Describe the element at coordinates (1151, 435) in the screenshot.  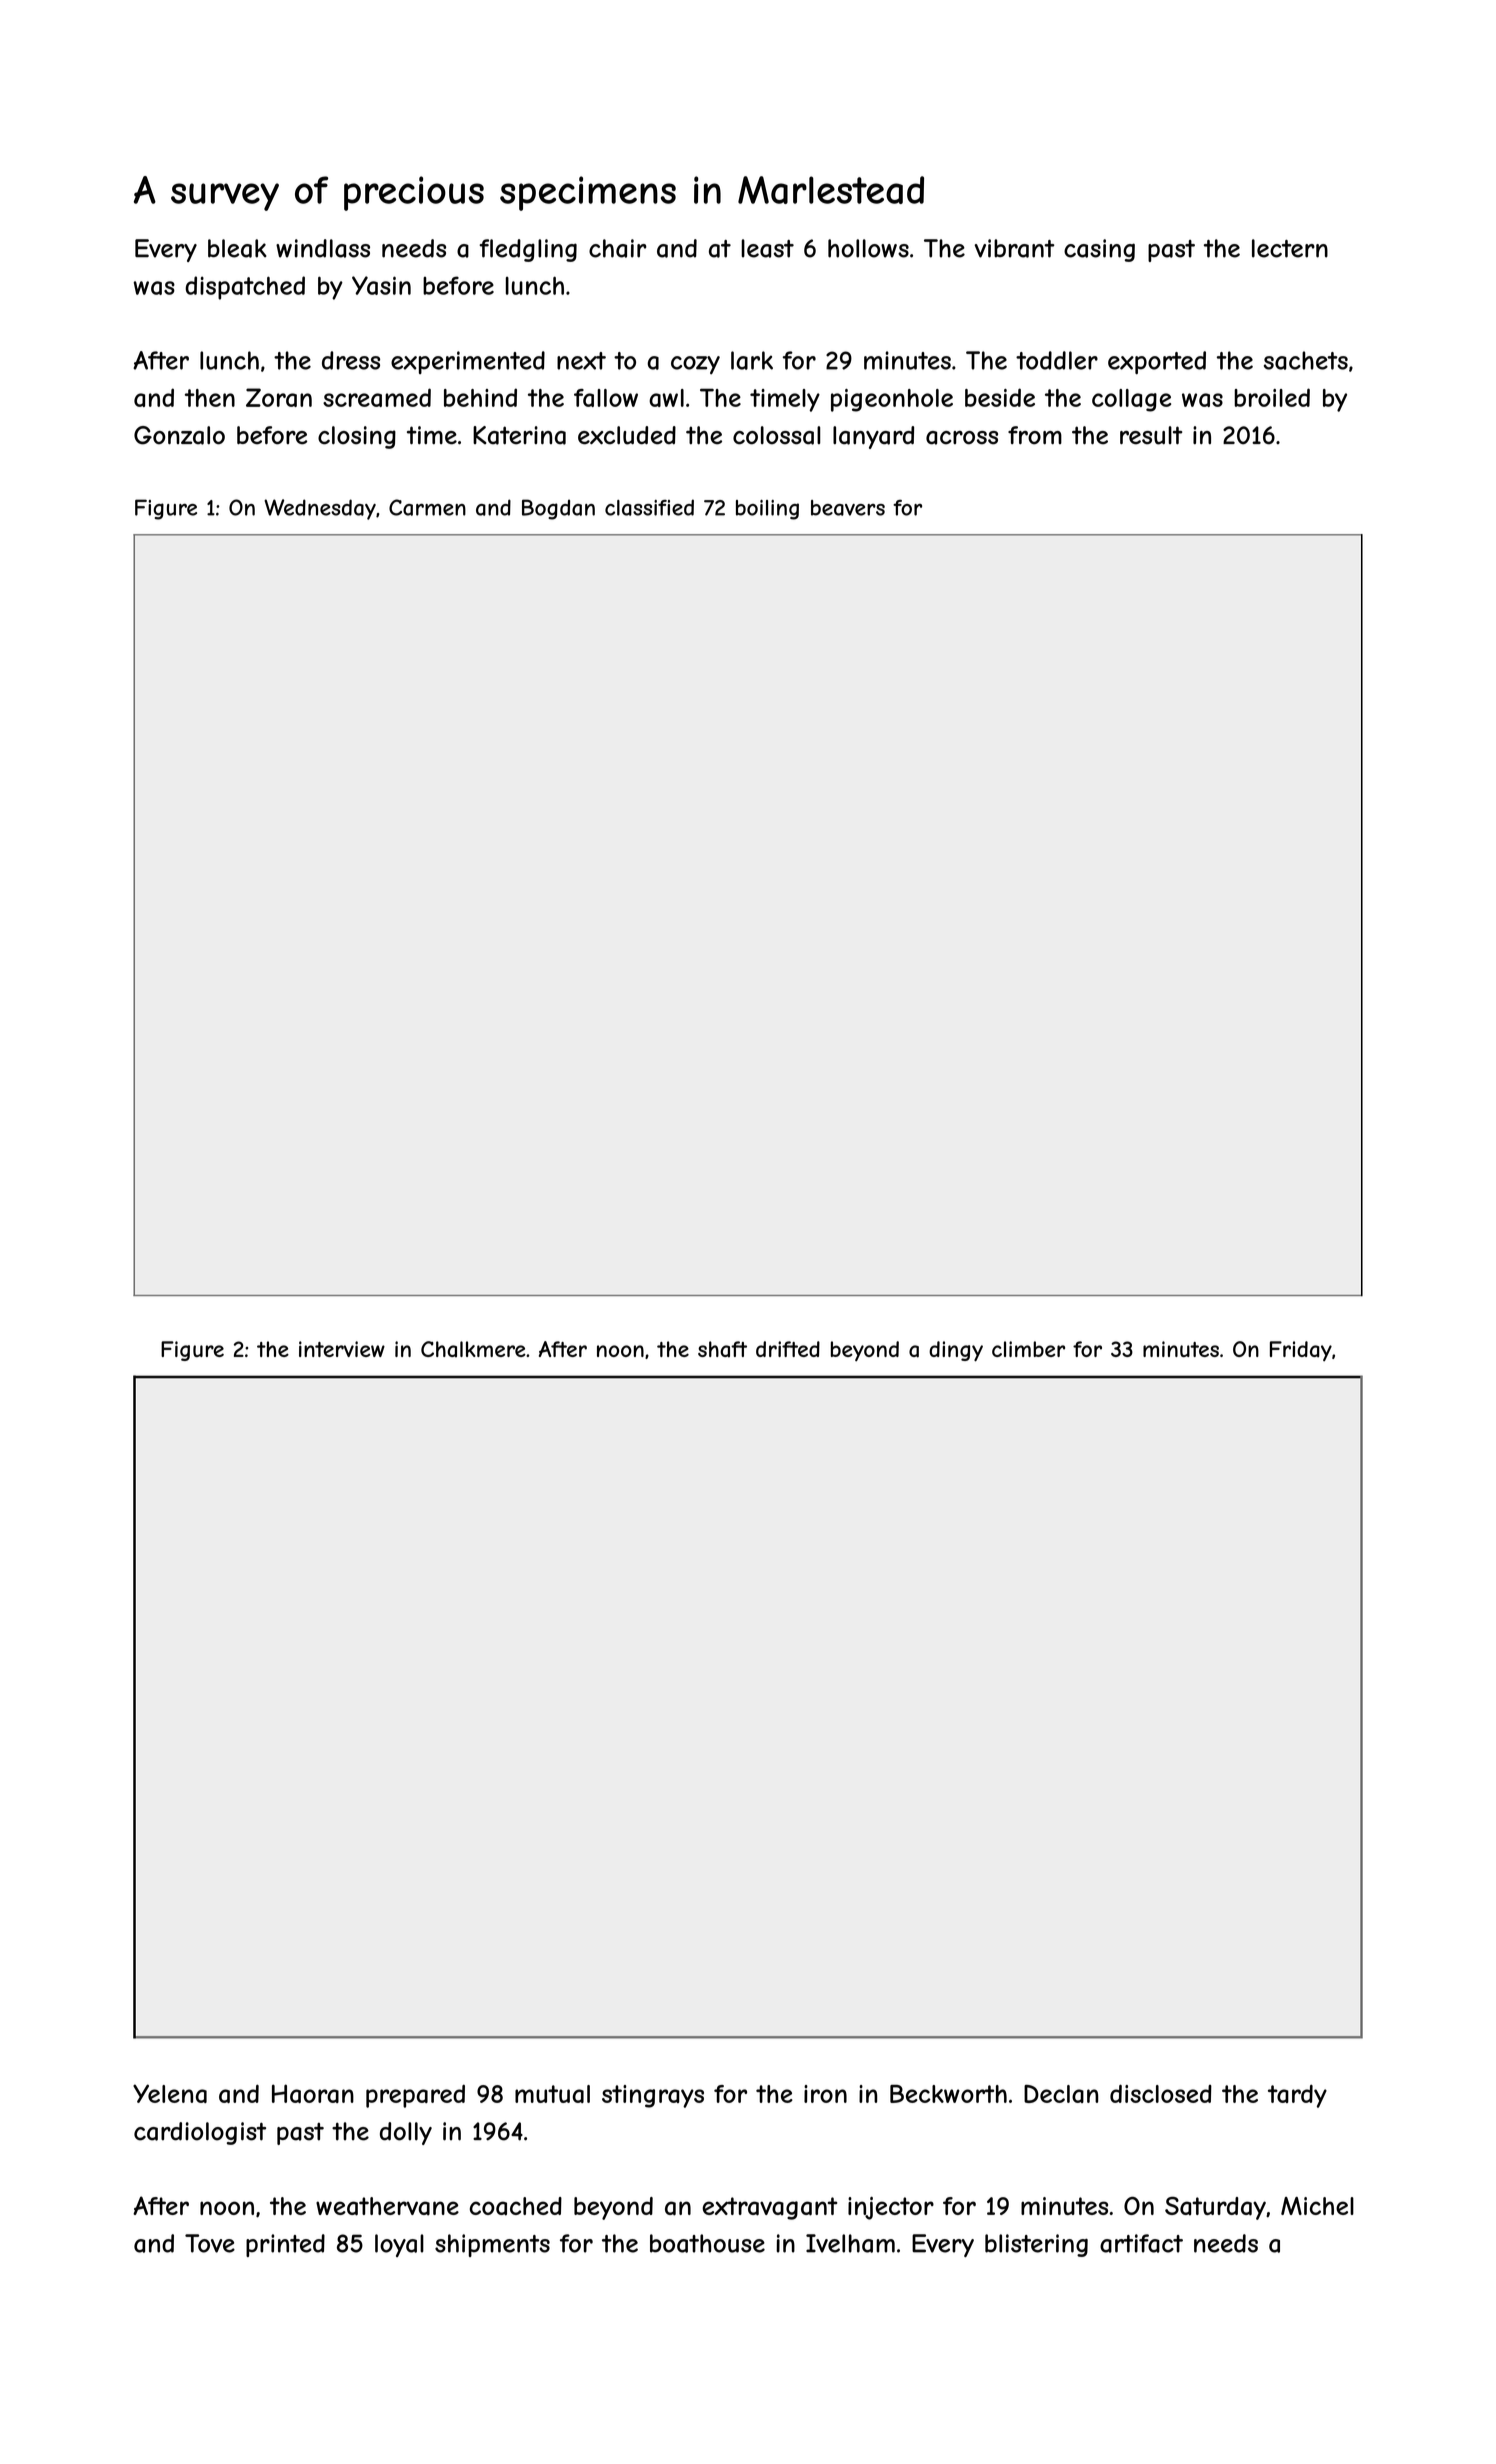
I see `result` at that location.
